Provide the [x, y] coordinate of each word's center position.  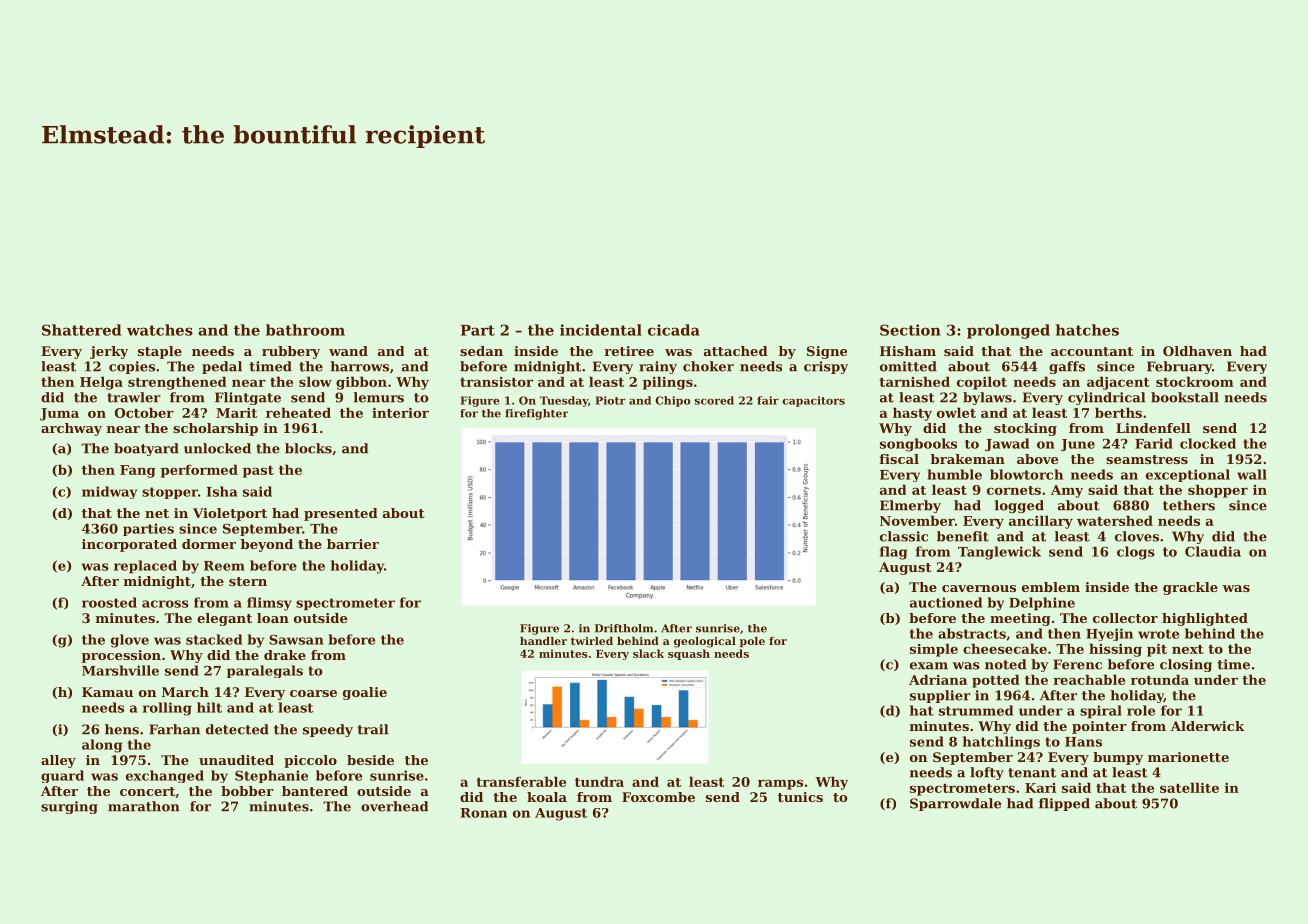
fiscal [899, 459]
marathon [144, 806]
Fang [138, 471]
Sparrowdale [955, 804]
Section [910, 330]
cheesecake [1005, 648]
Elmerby [910, 506]
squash [689, 654]
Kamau [107, 692]
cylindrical [1106, 398]
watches [160, 330]
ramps [780, 784]
